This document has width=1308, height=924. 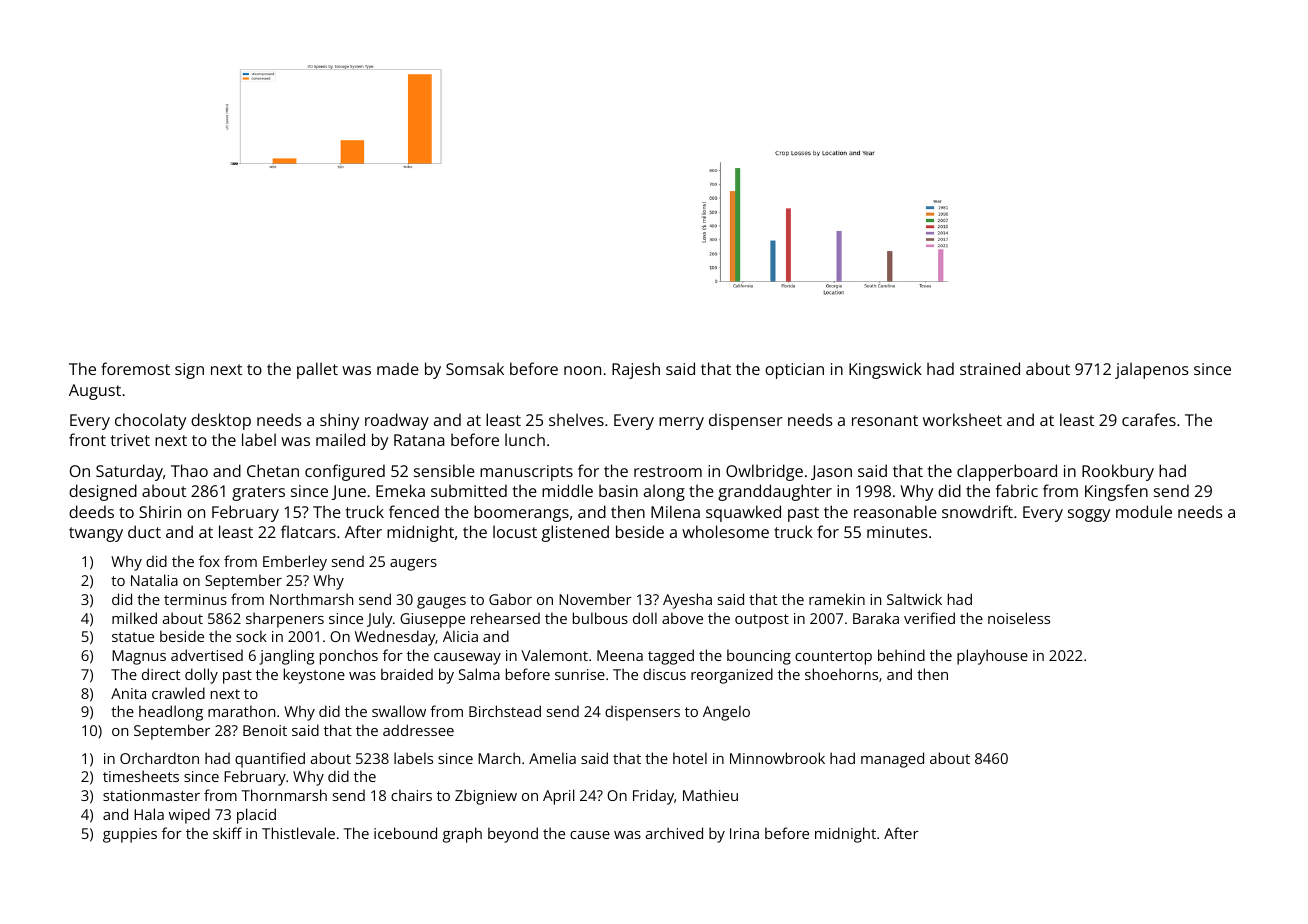 I want to click on Mathieu, so click(x=710, y=795).
